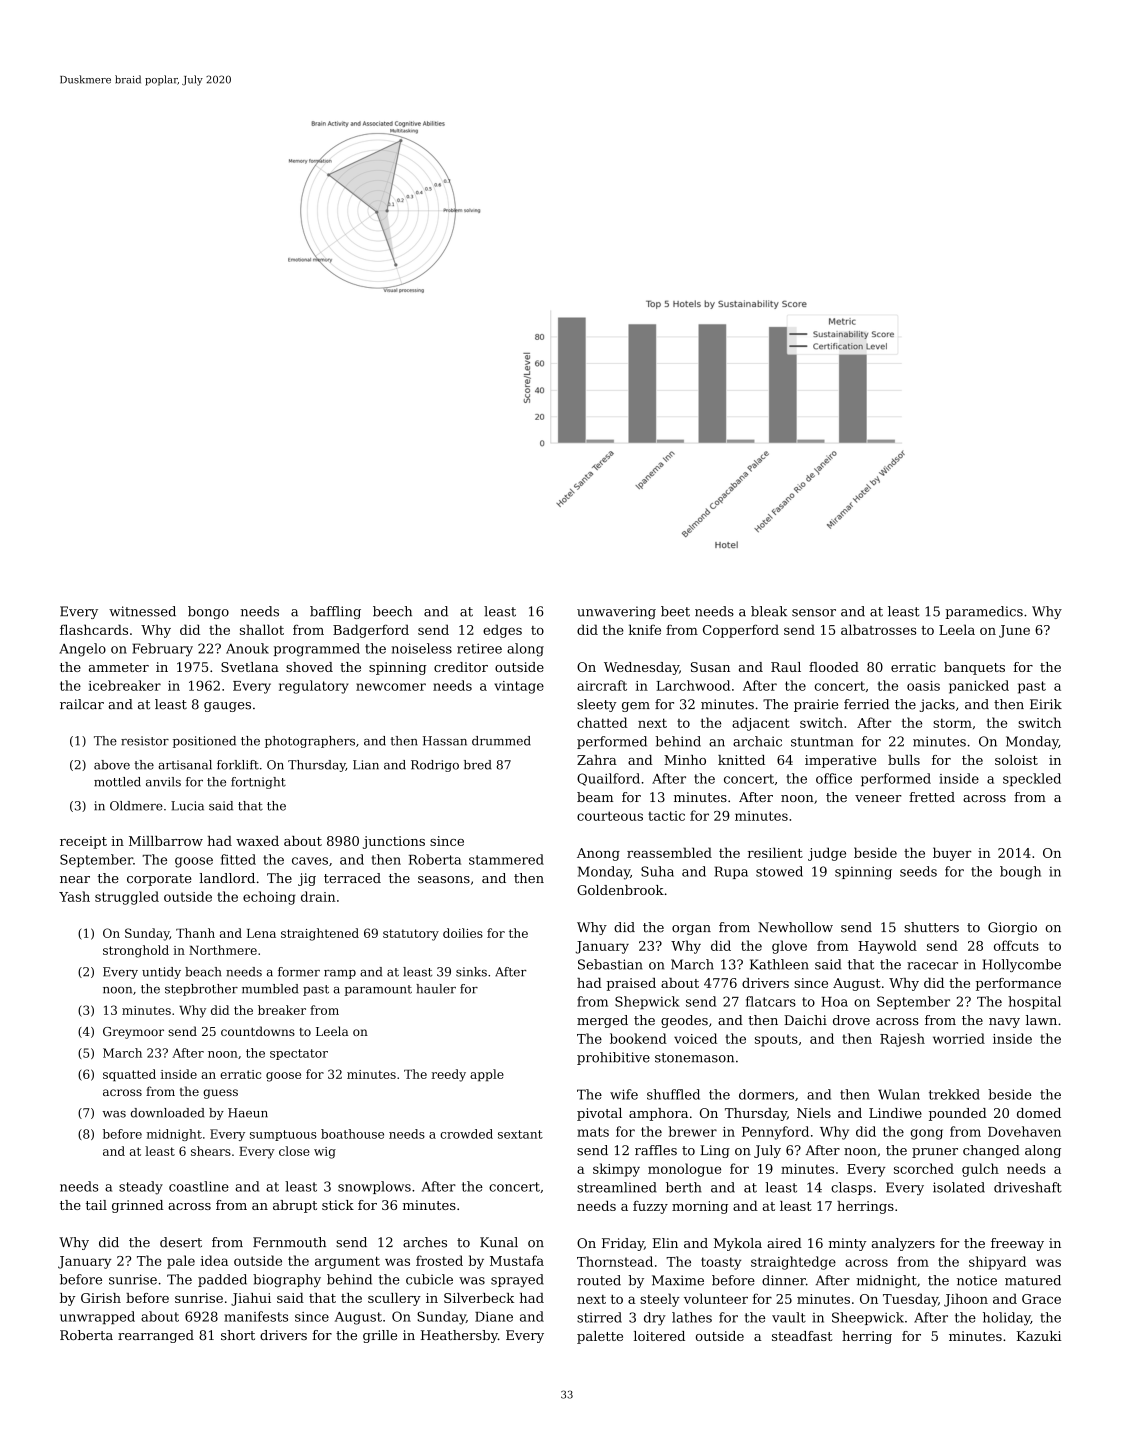  Describe the element at coordinates (814, 613) in the document. I see `sensor` at that location.
